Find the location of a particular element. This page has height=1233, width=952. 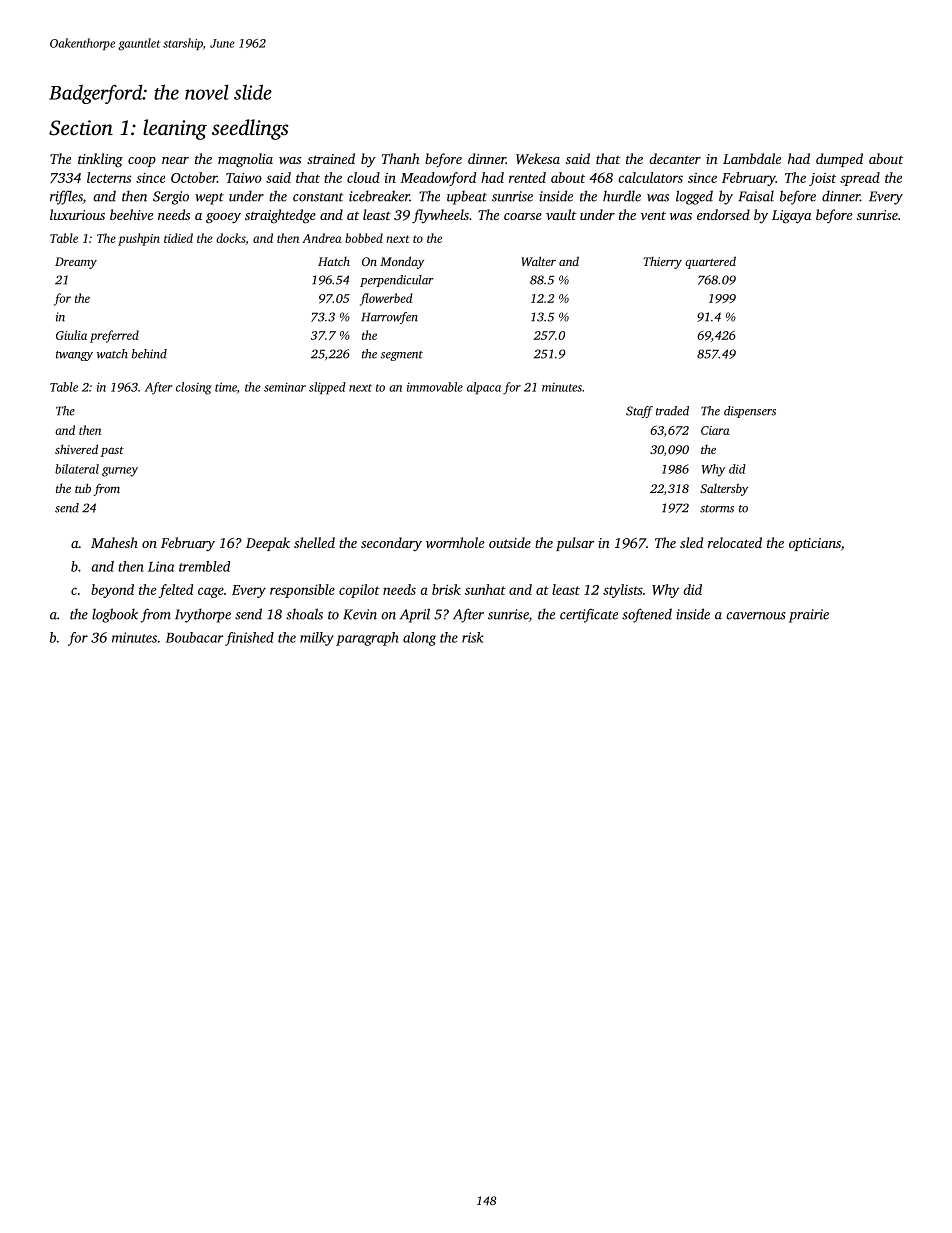

Harrowfen is located at coordinates (389, 318).
